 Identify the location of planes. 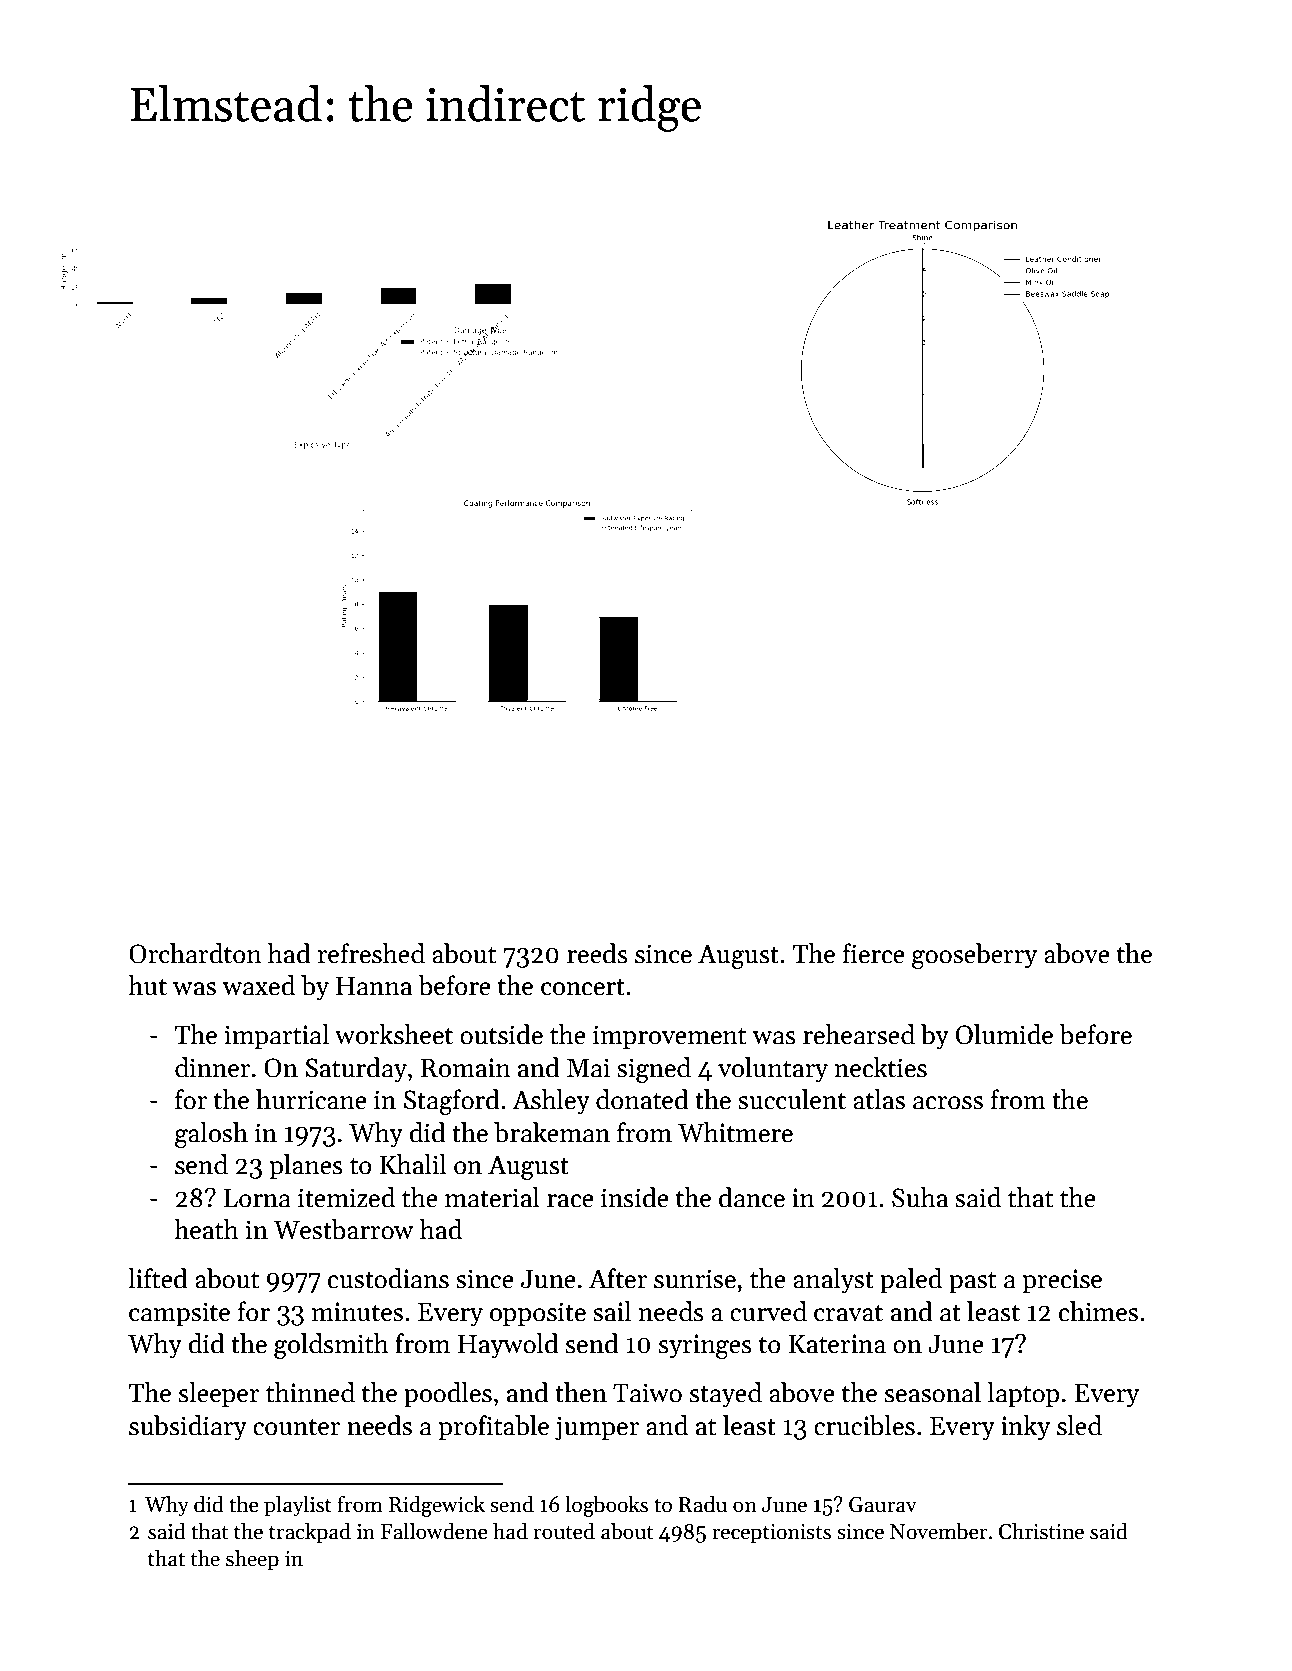
(306, 1167).
